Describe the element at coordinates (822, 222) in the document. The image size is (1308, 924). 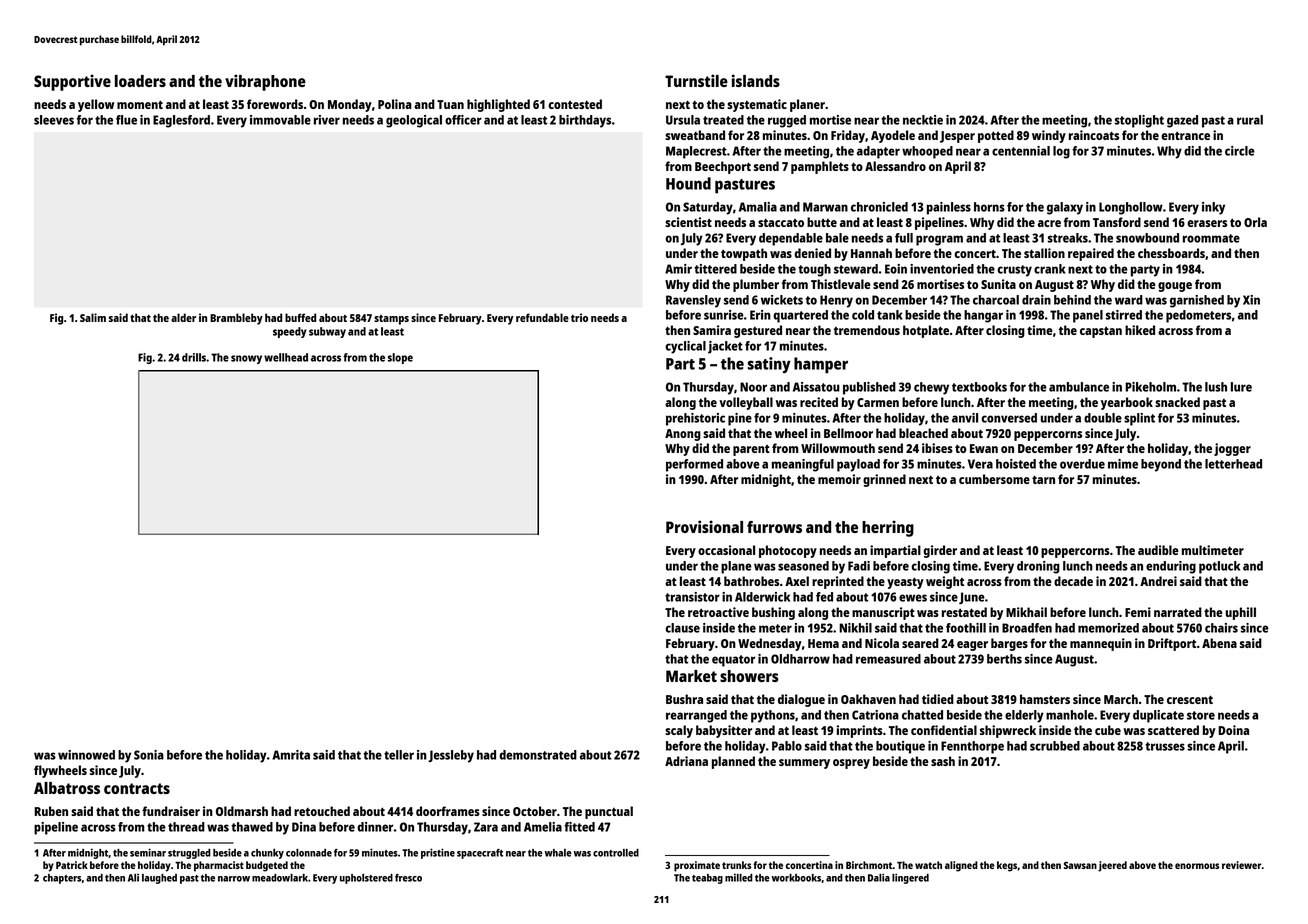
I see `butte` at that location.
